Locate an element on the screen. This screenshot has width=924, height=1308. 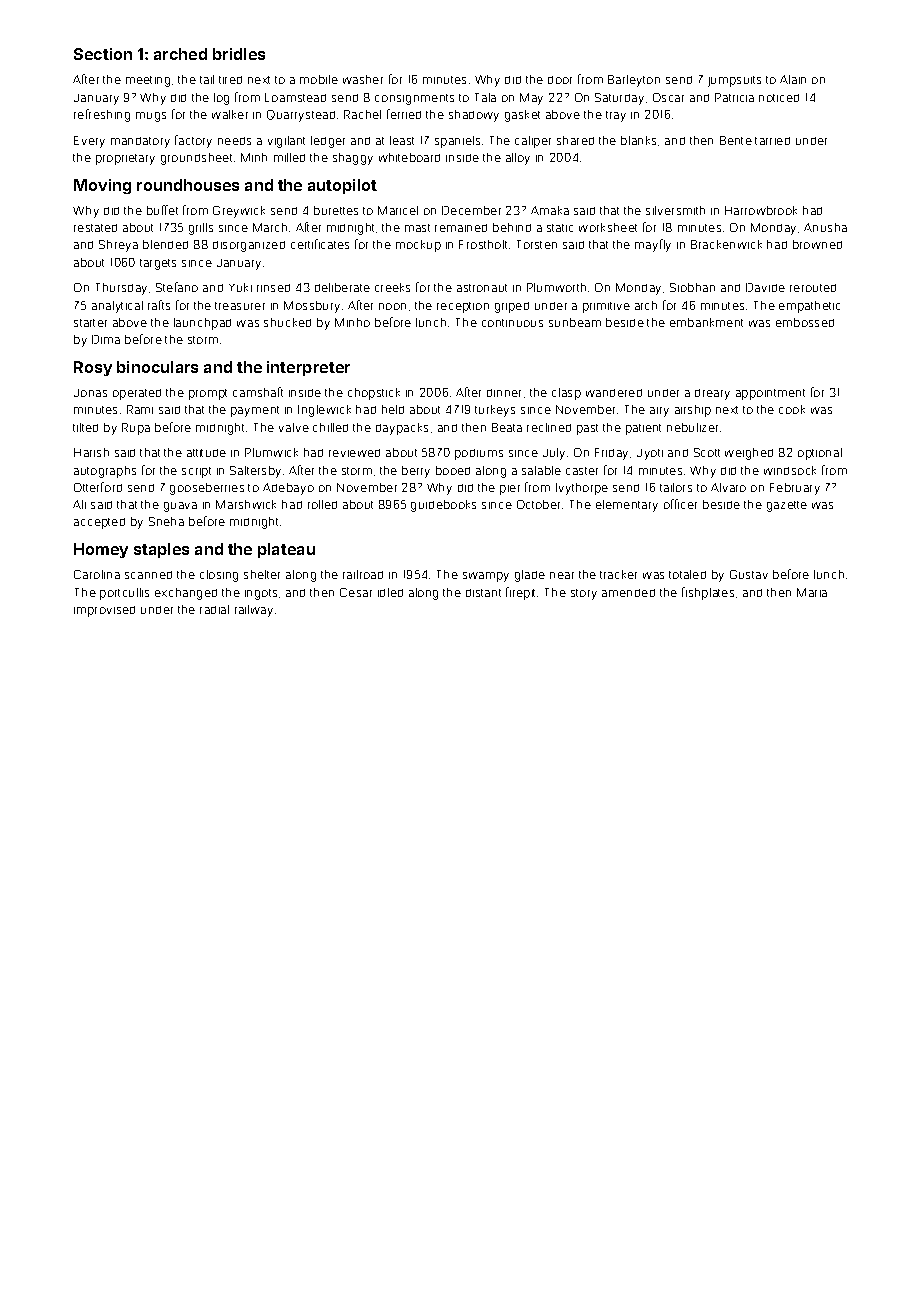
guidebooks is located at coordinates (443, 506).
